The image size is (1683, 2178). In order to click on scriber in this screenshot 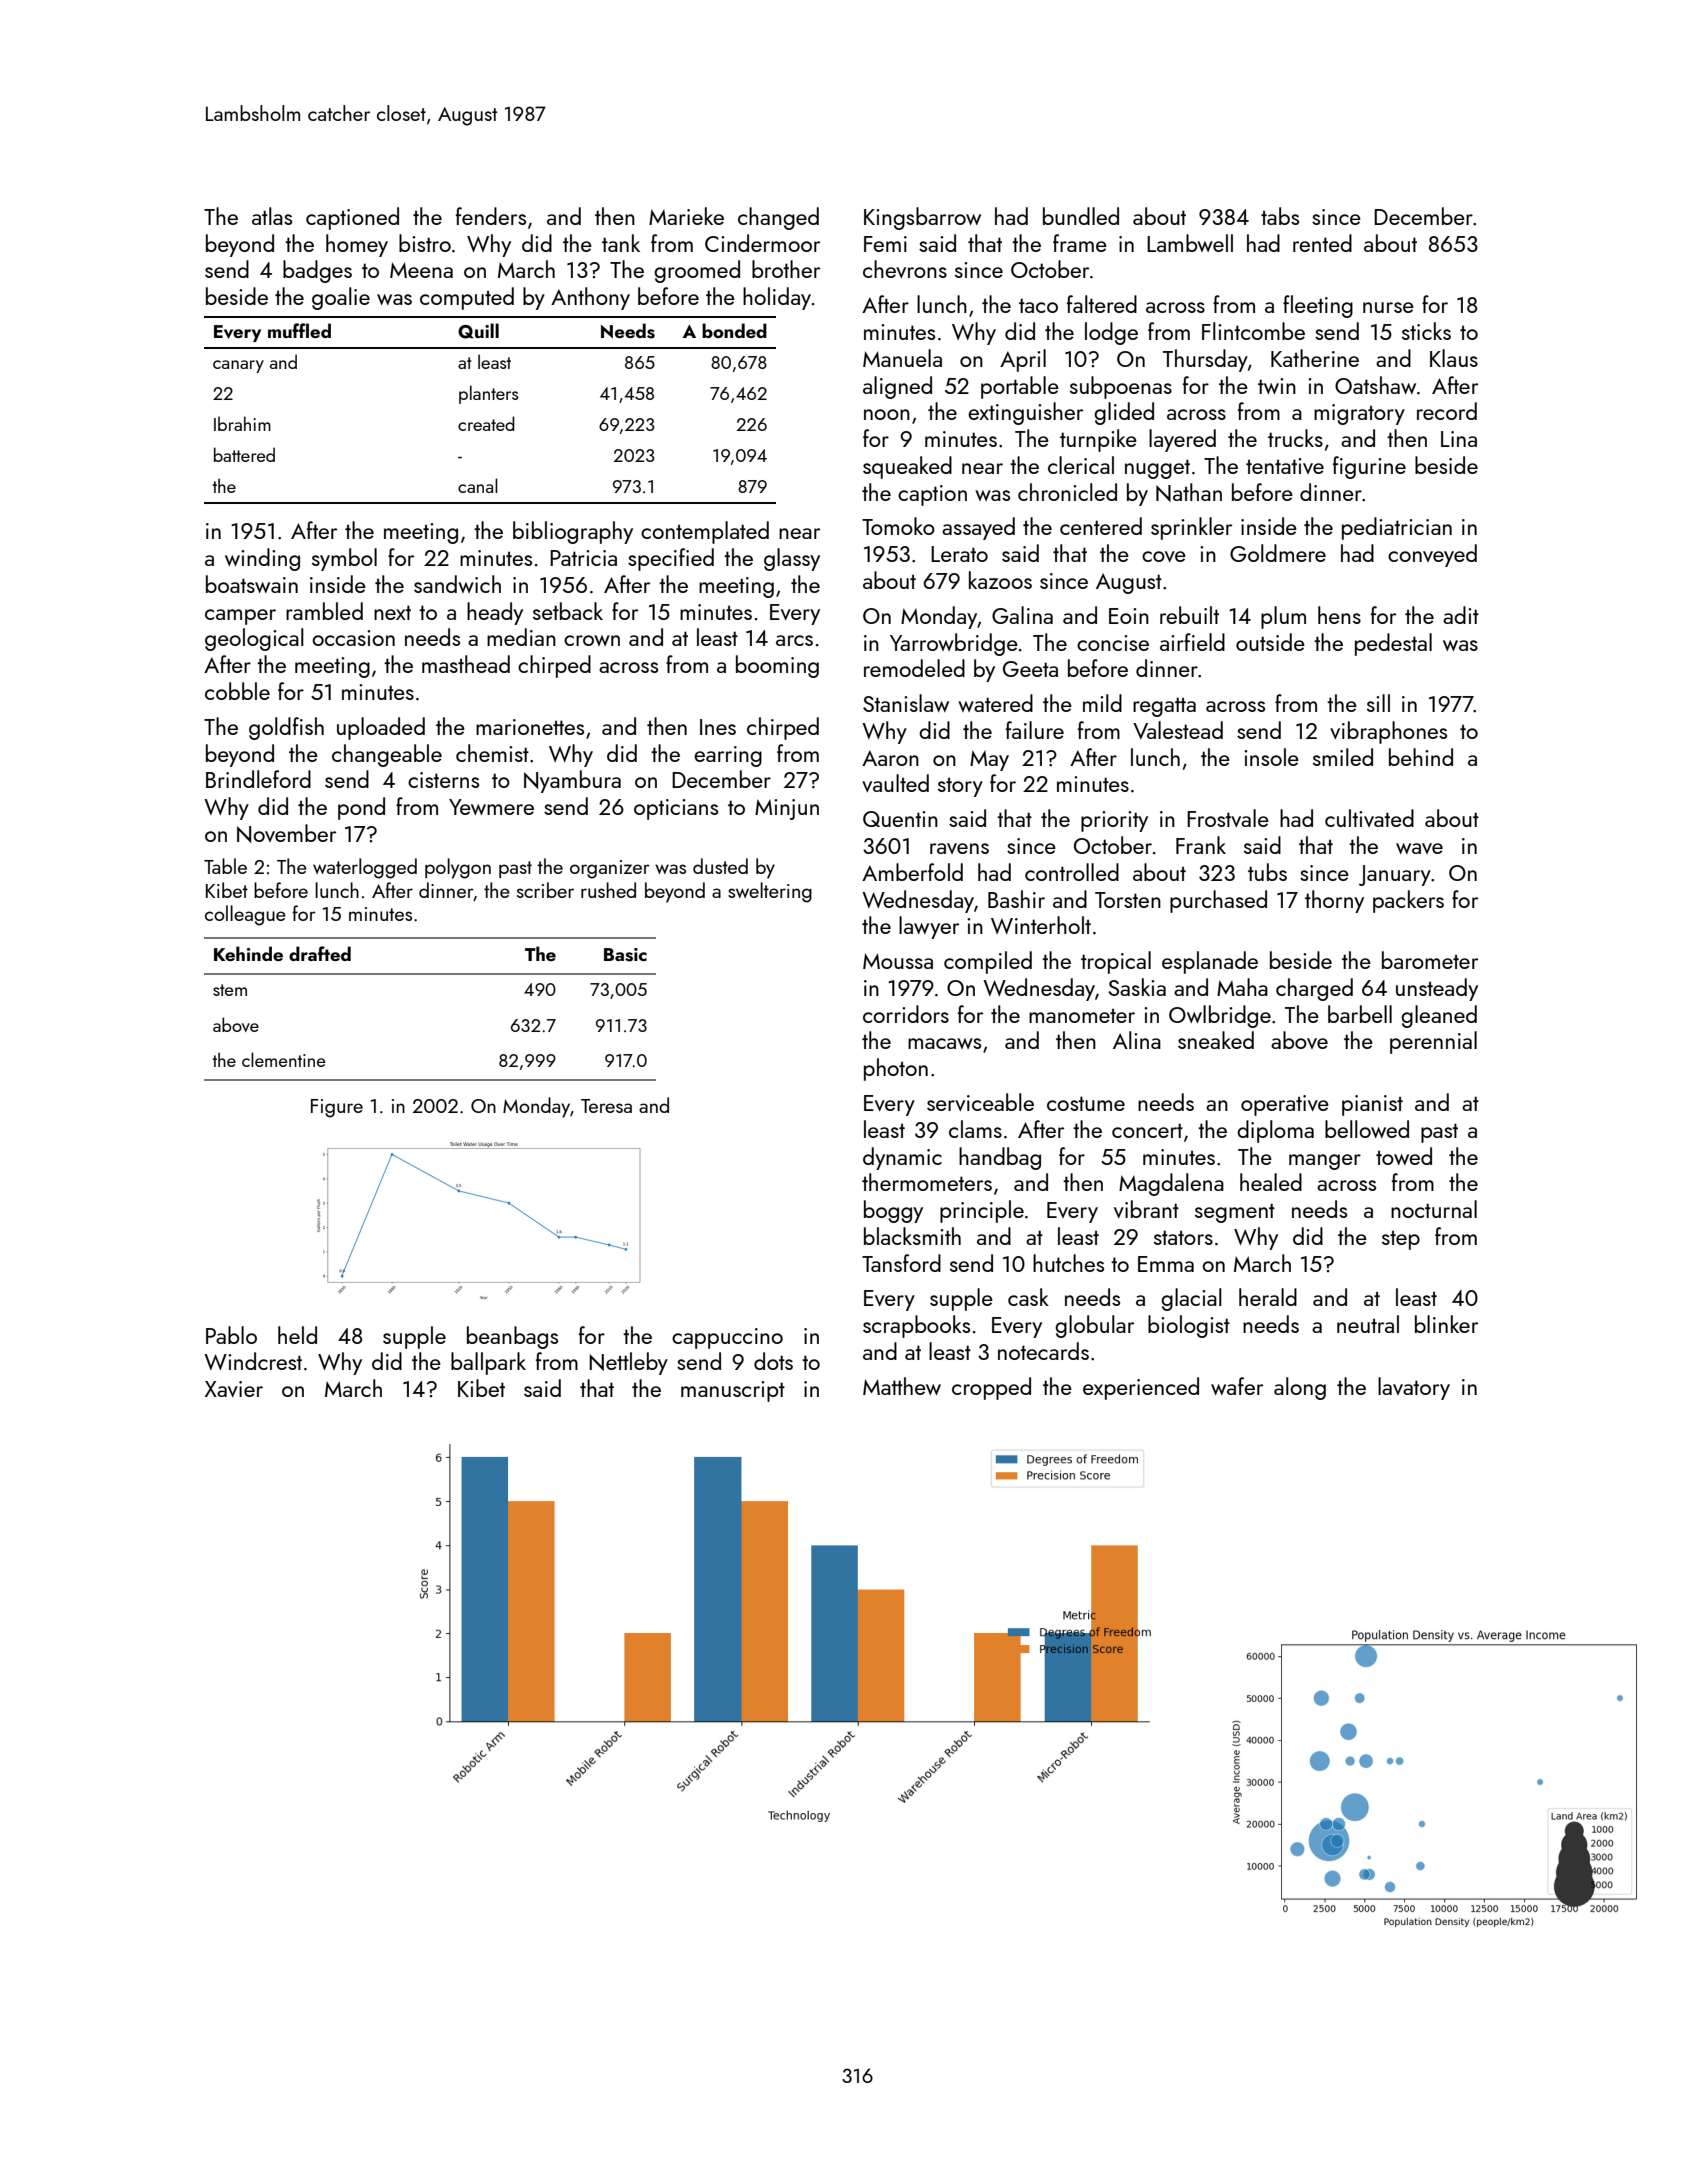, I will do `click(545, 890)`.
